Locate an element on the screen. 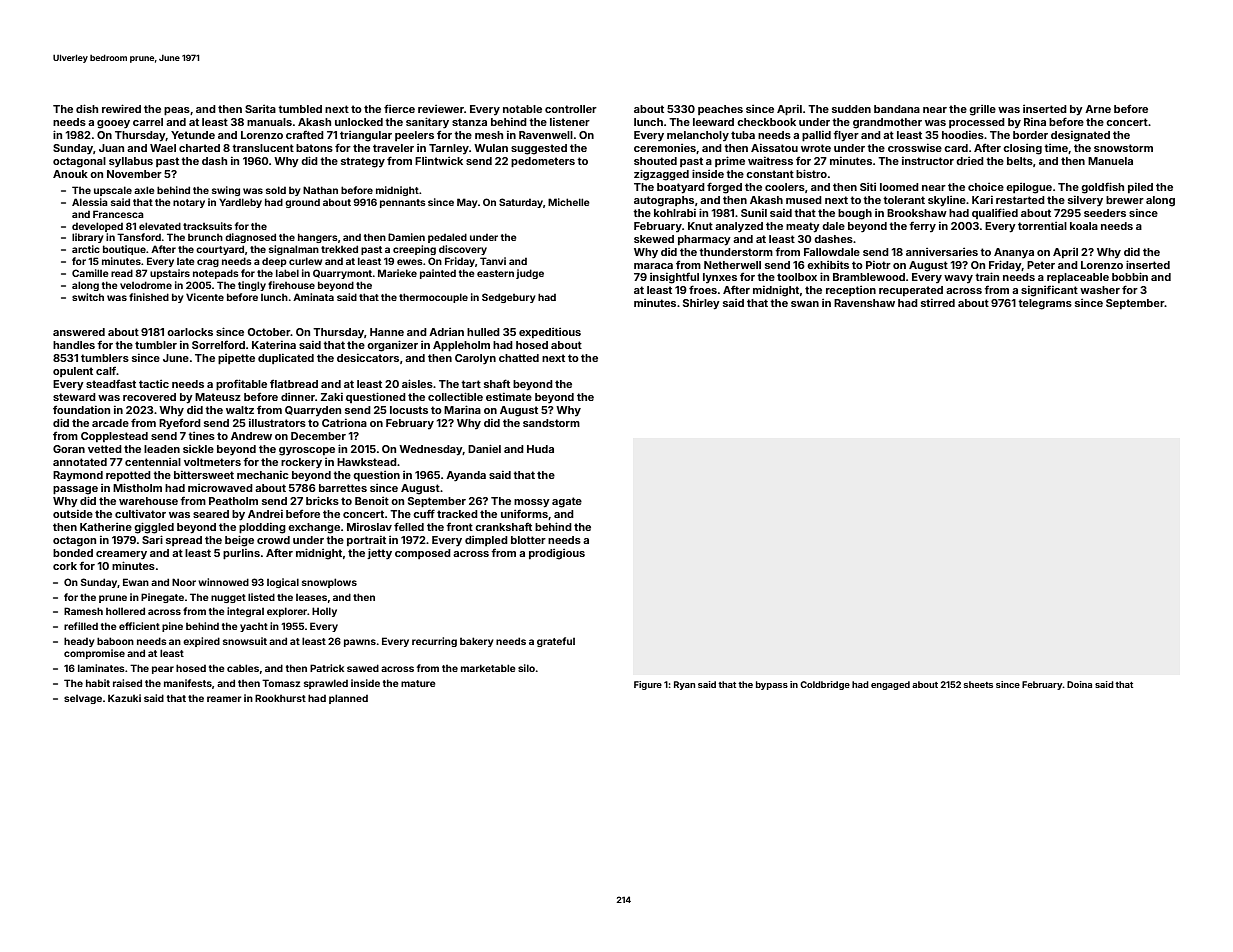  Copplestead is located at coordinates (114, 437).
